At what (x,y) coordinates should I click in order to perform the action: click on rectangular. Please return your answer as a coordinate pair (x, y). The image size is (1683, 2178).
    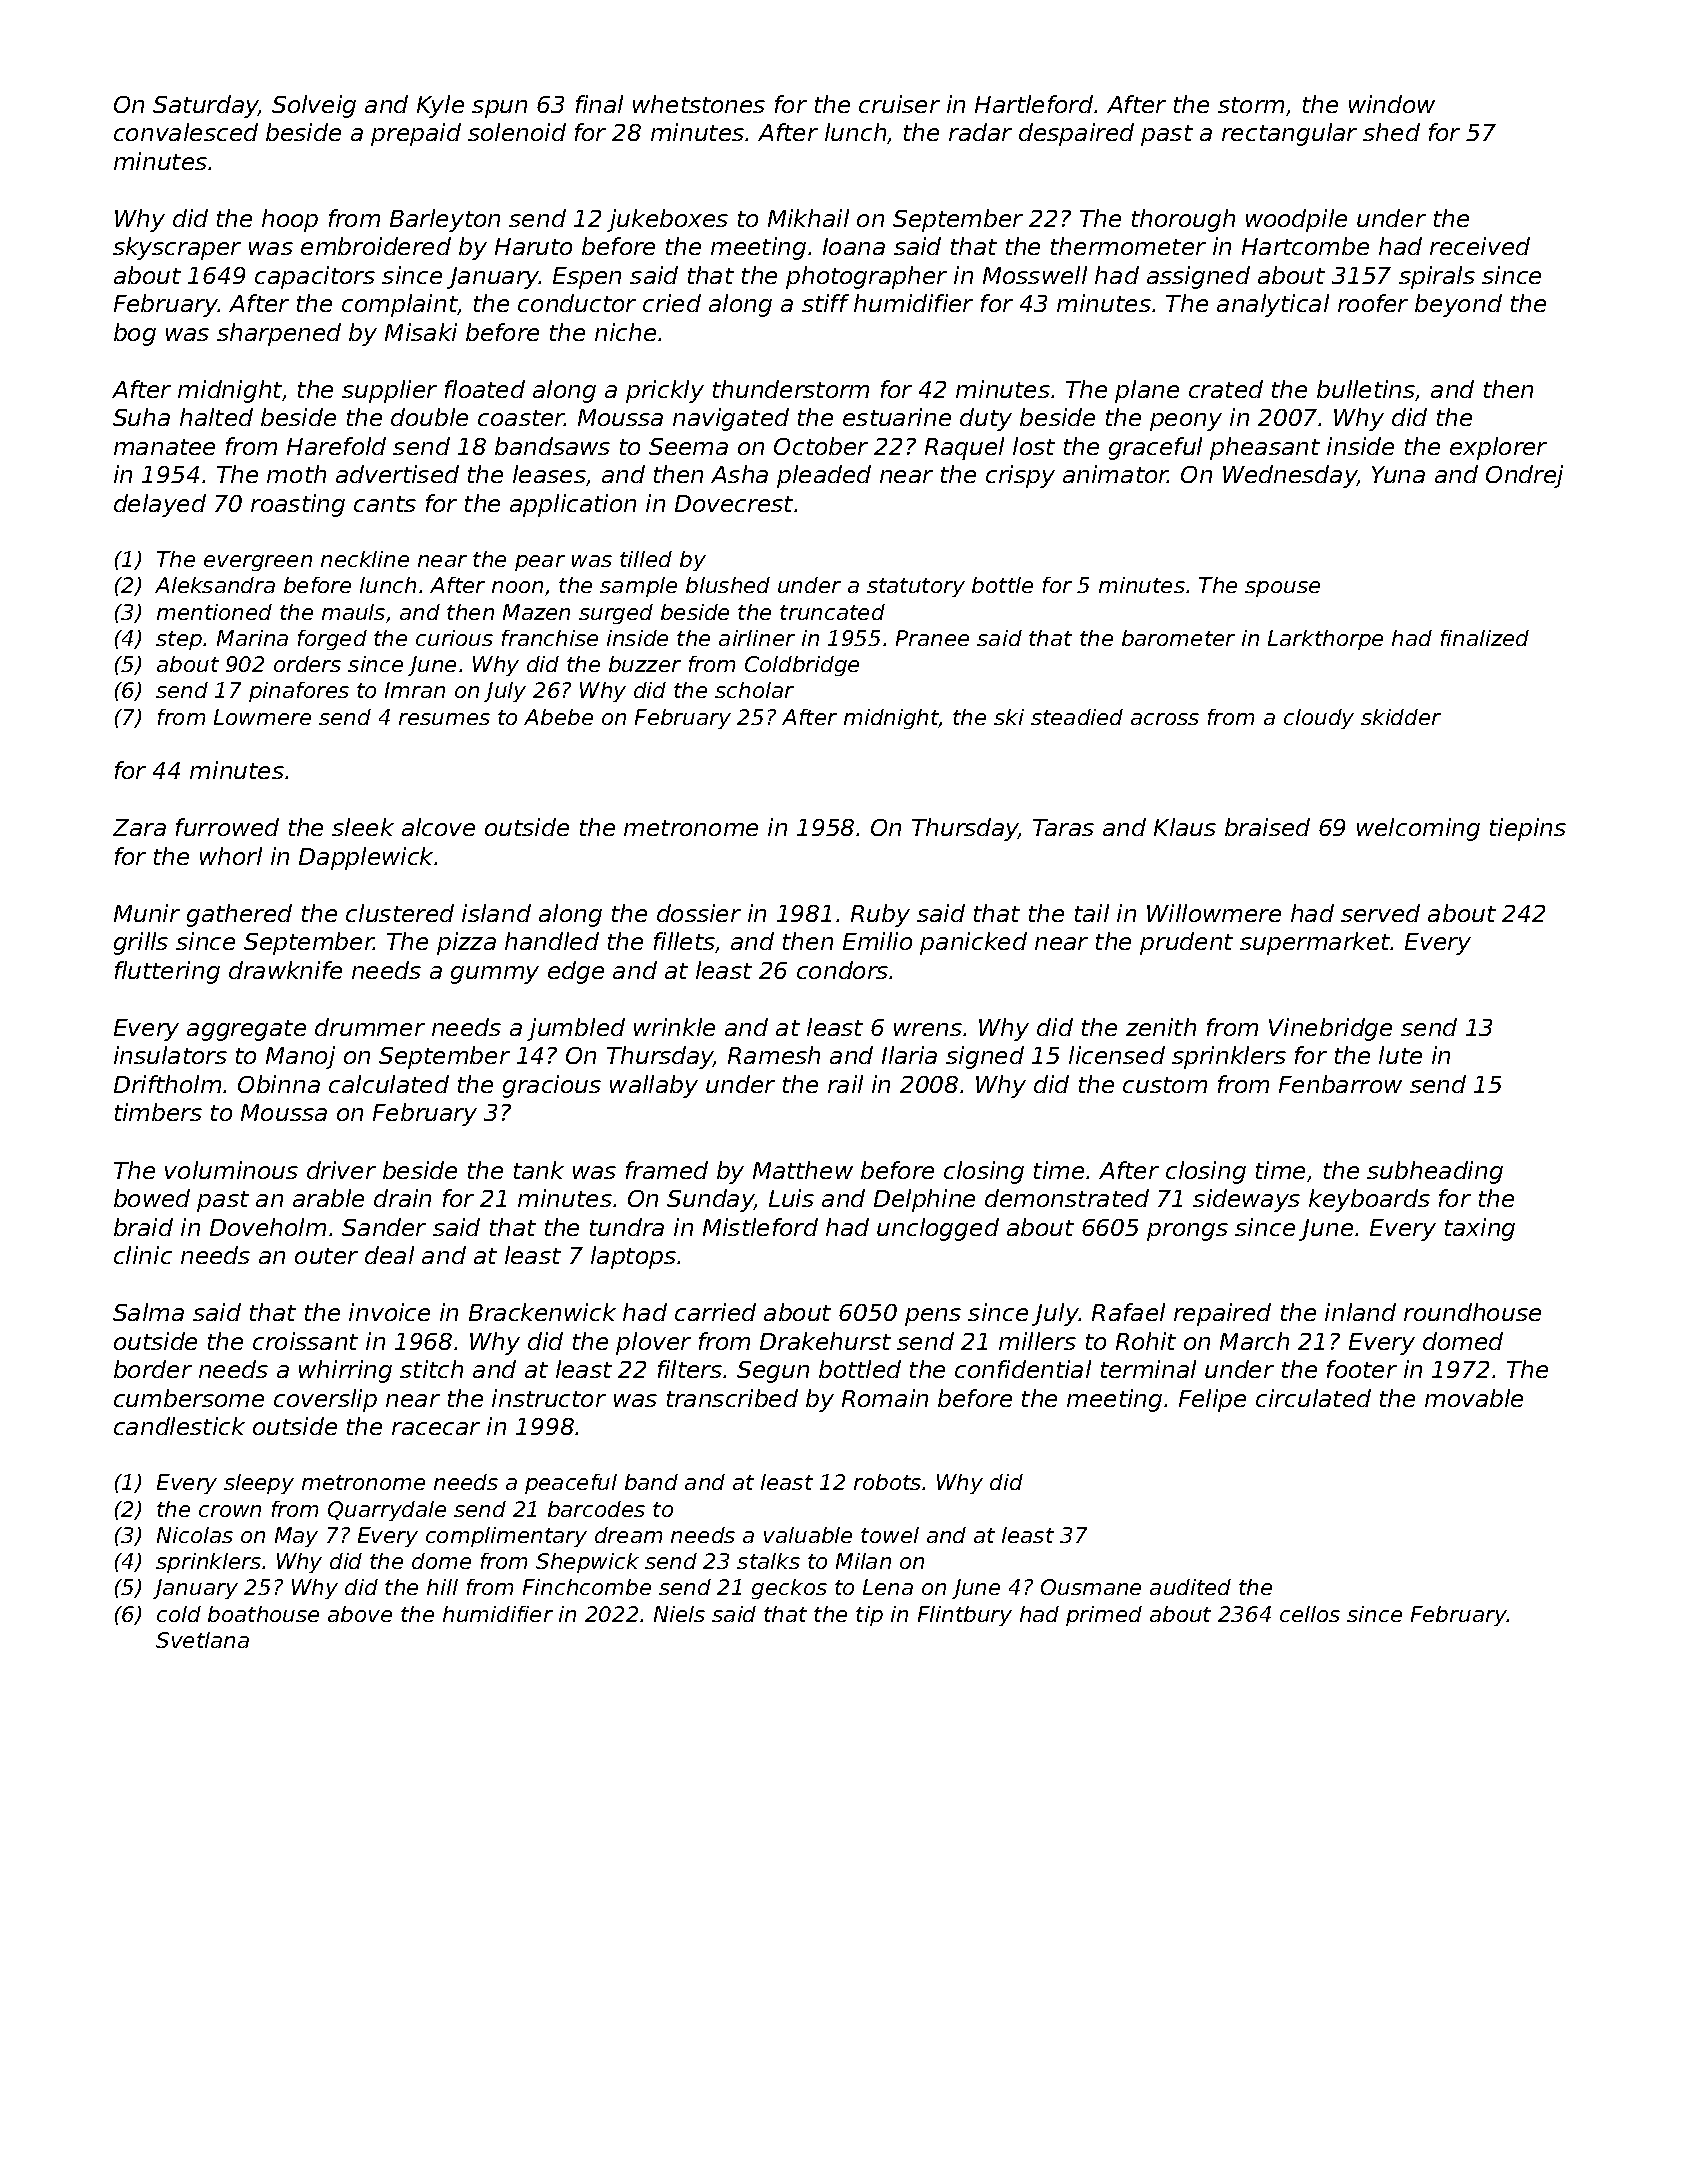
    Looking at the image, I should click on (1289, 134).
